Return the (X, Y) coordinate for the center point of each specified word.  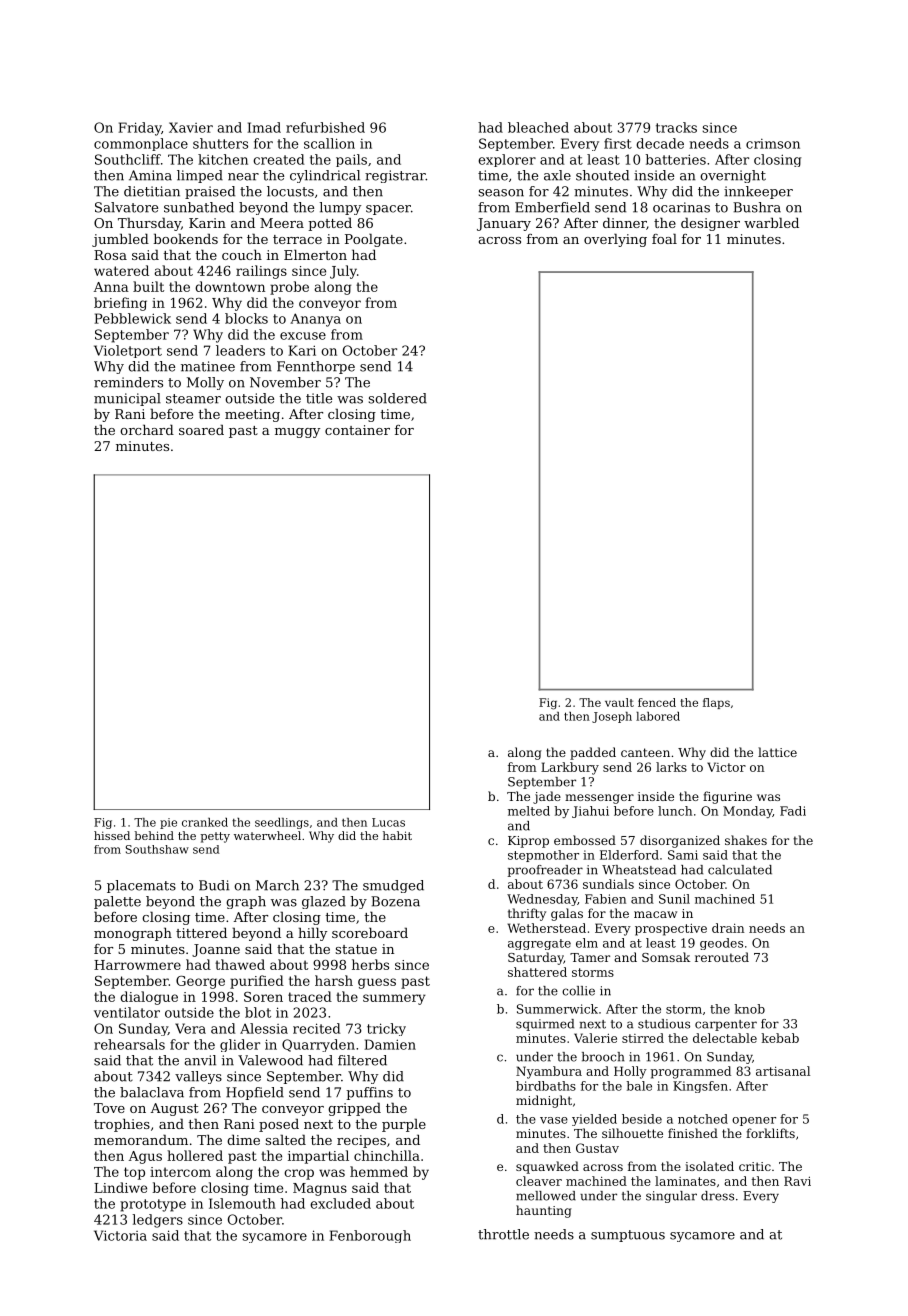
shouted (602, 175)
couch (242, 254)
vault (619, 702)
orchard (147, 429)
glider (240, 1045)
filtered (362, 1060)
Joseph (612, 717)
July (343, 272)
